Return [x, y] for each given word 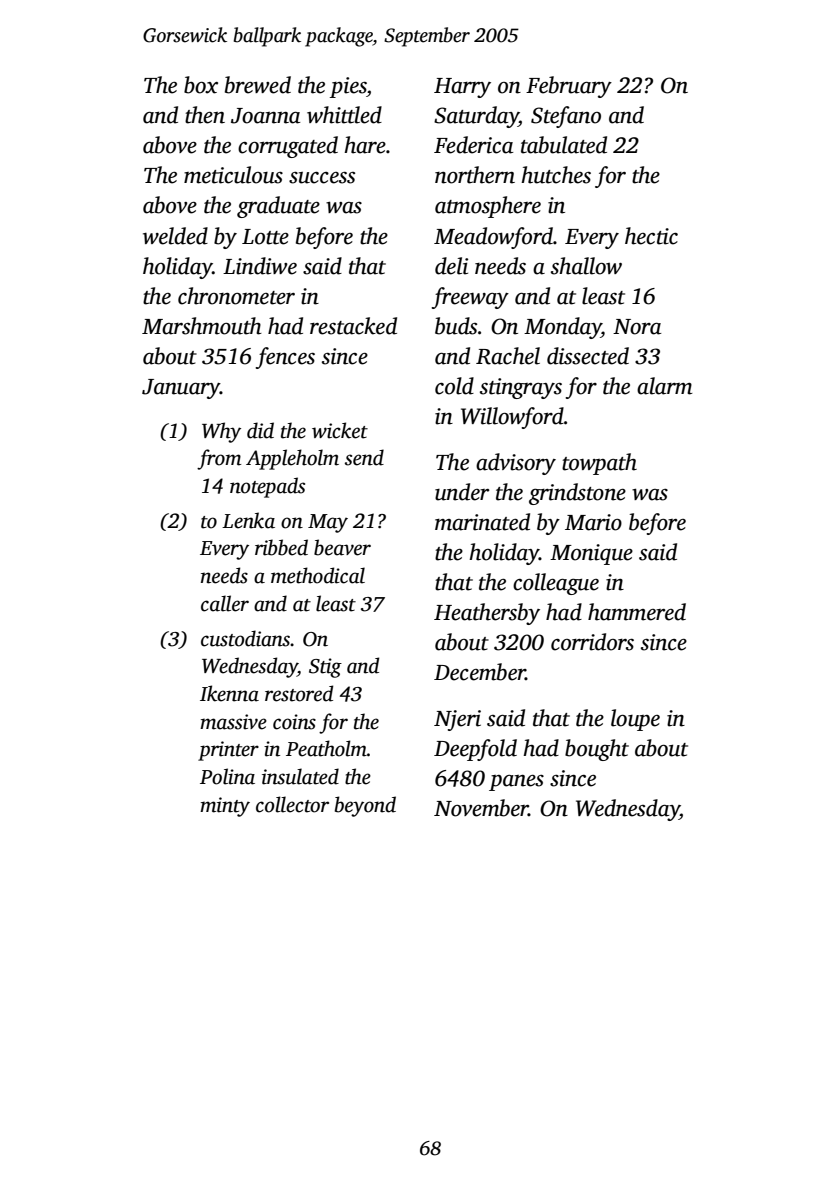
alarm [665, 386]
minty [225, 807]
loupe [635, 720]
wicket [340, 430]
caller [225, 603]
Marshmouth [202, 326]
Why [221, 432]
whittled [344, 115]
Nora [637, 327]
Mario [593, 522]
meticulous [233, 175]
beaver [342, 547]
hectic [651, 236]
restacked [353, 326]
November [481, 808]
